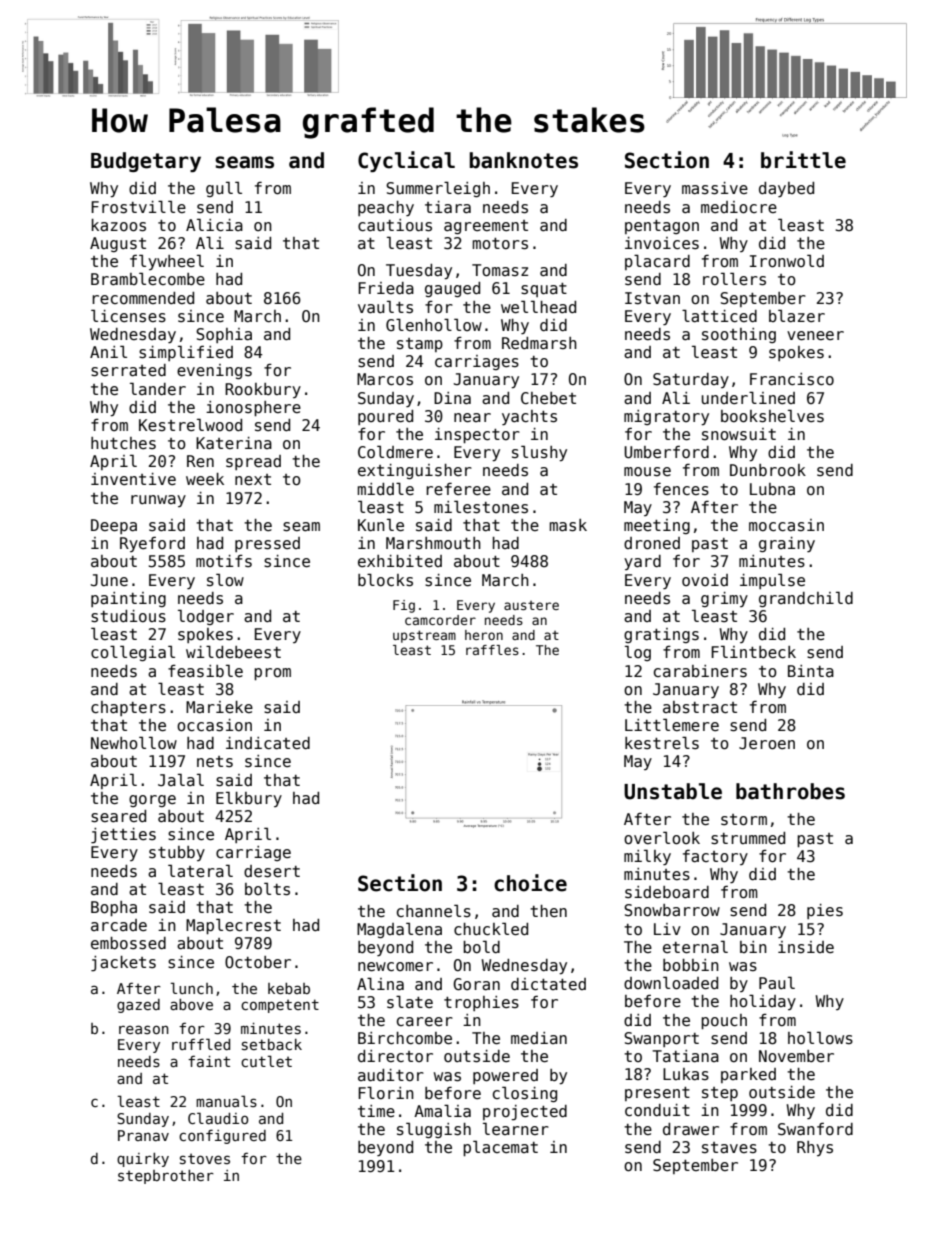  I want to click on vaults, so click(385, 307).
